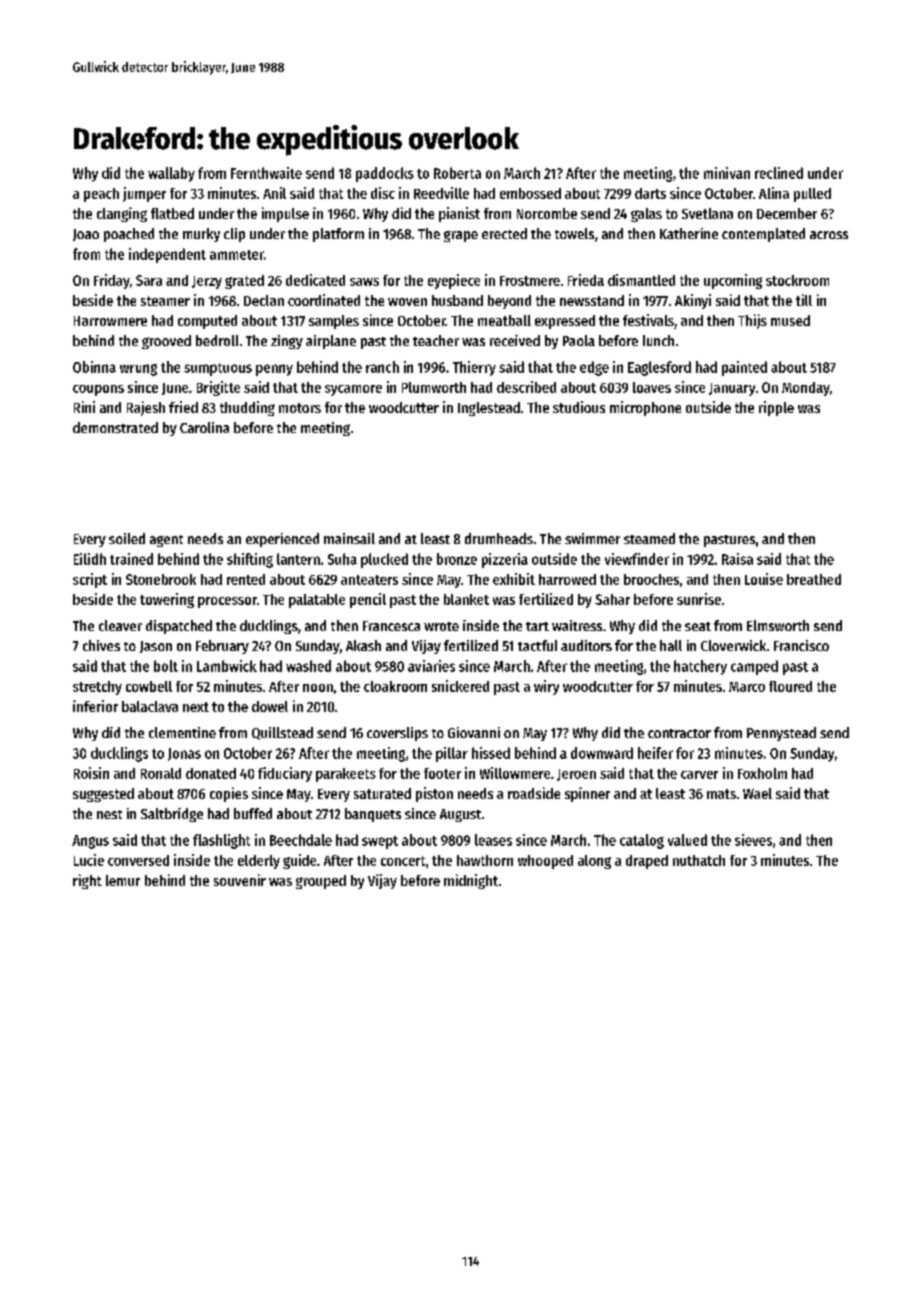 The width and height of the screenshot is (924, 1308). I want to click on Anil, so click(274, 193).
